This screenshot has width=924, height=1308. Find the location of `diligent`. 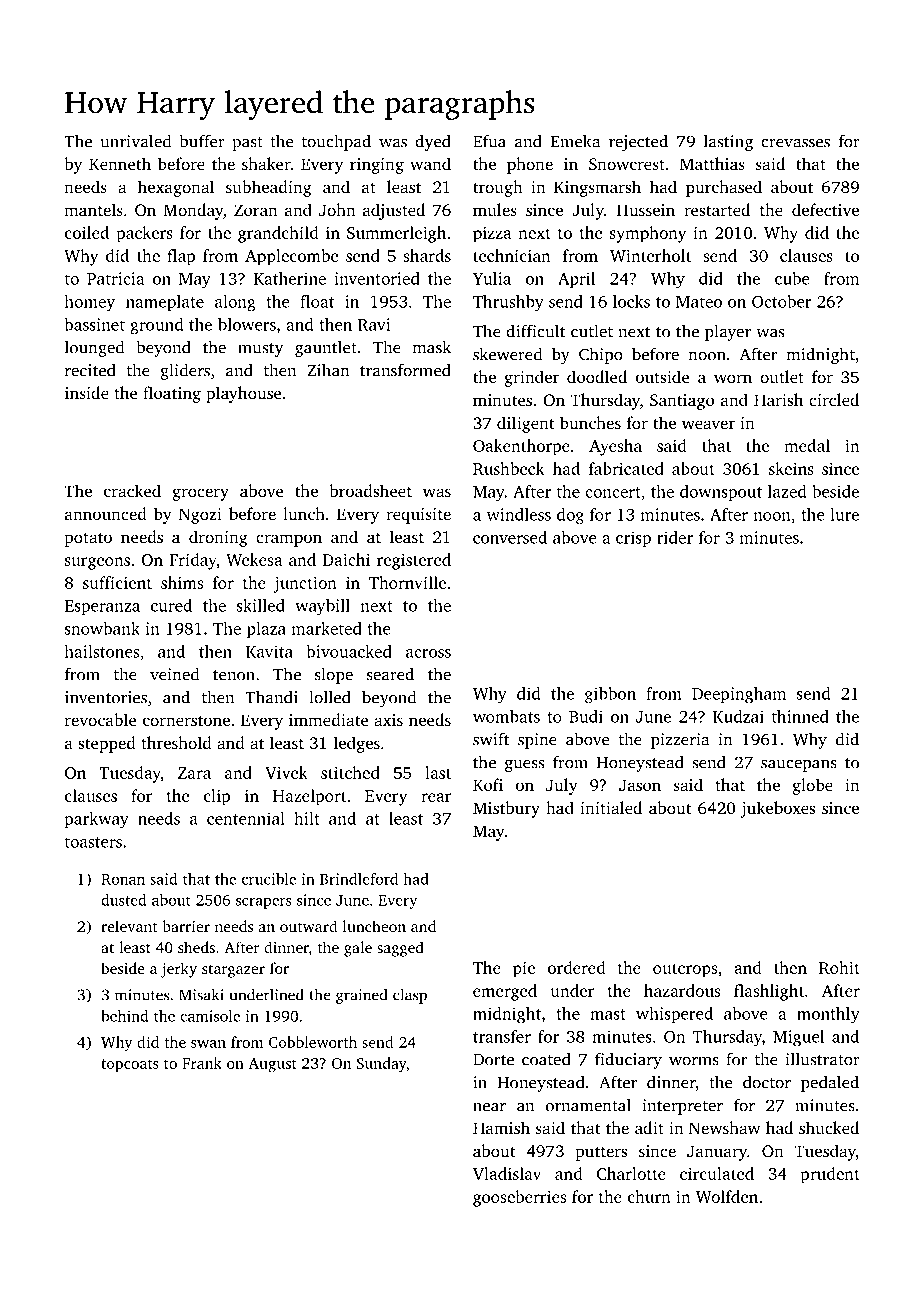

diligent is located at coordinates (526, 424).
